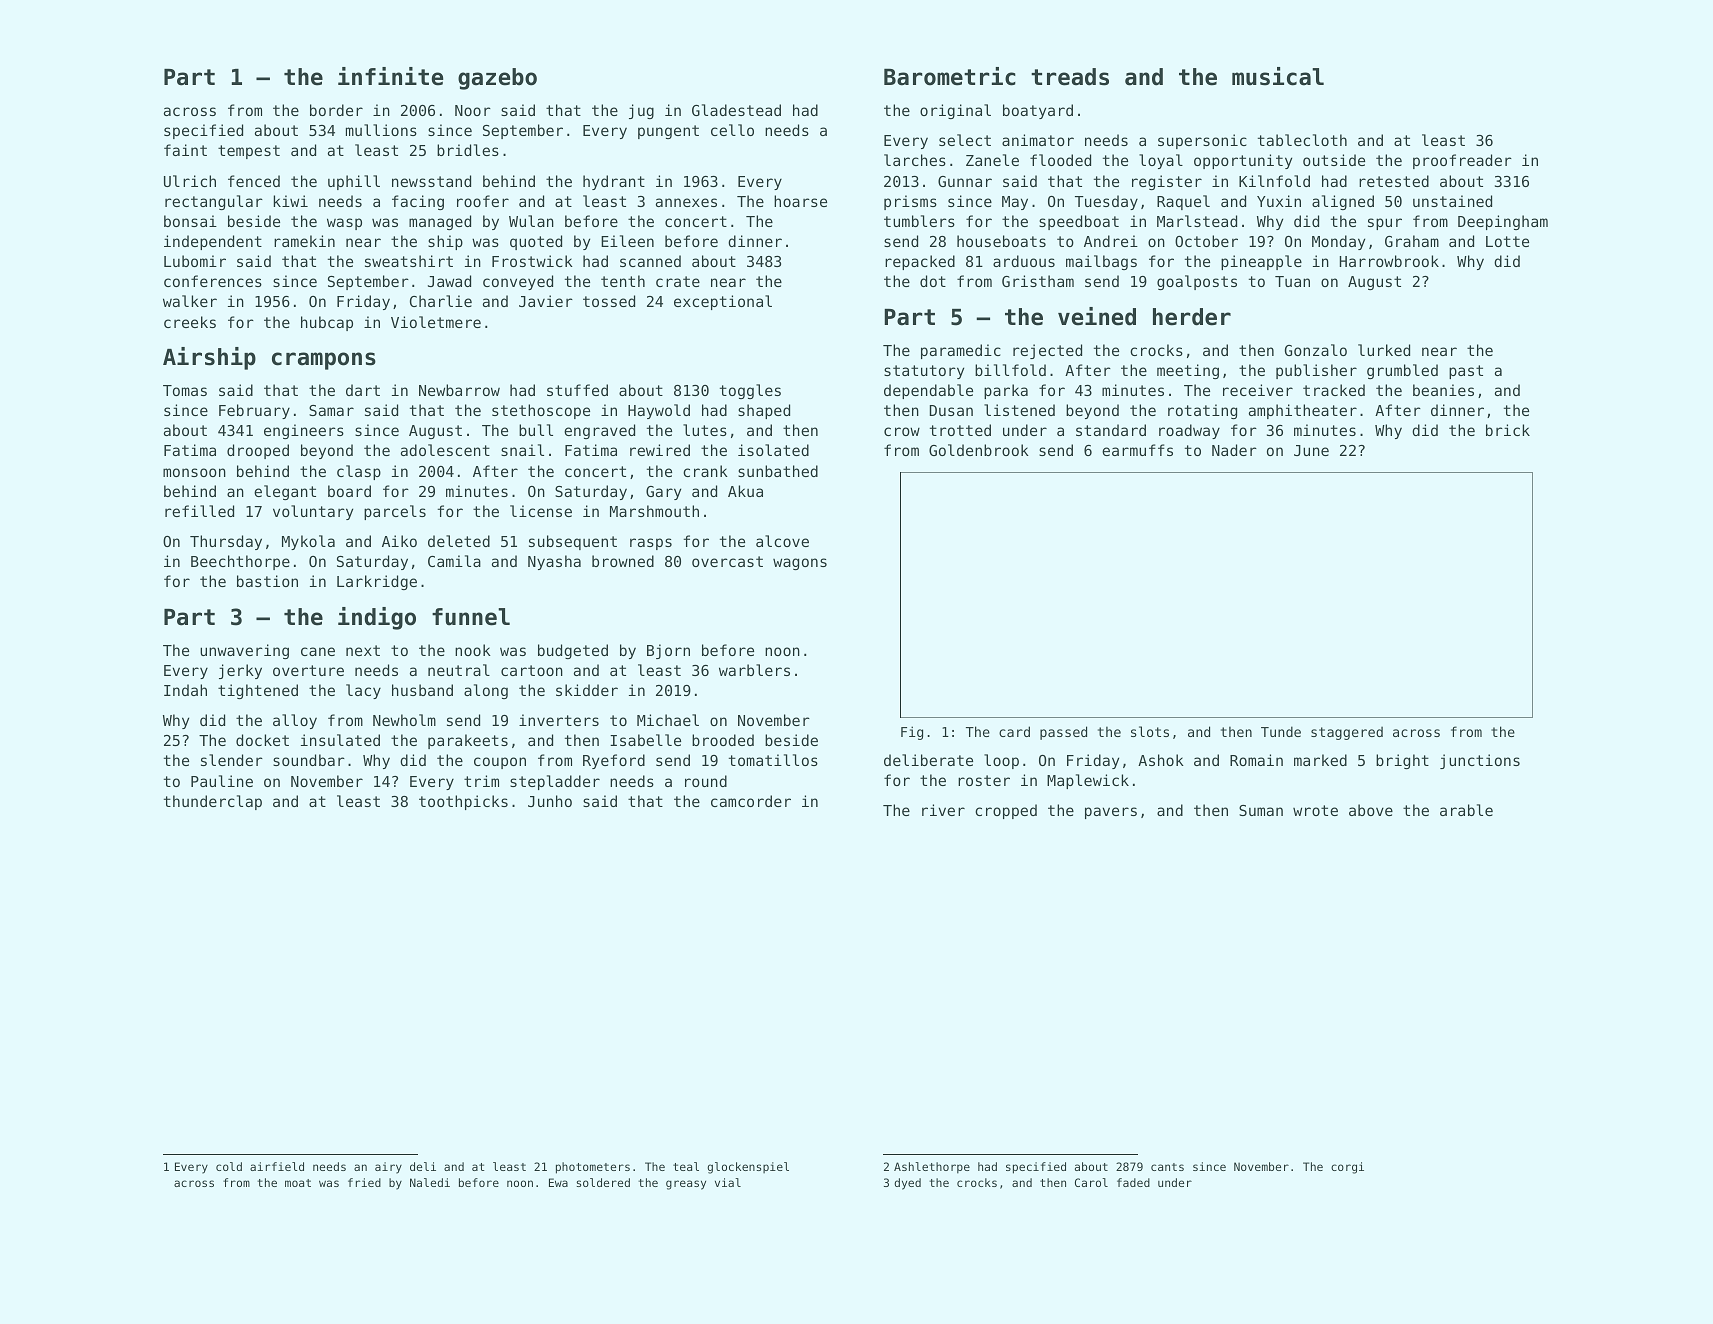 The image size is (1713, 1324). Describe the element at coordinates (185, 690) in the document. I see `Indah` at that location.
